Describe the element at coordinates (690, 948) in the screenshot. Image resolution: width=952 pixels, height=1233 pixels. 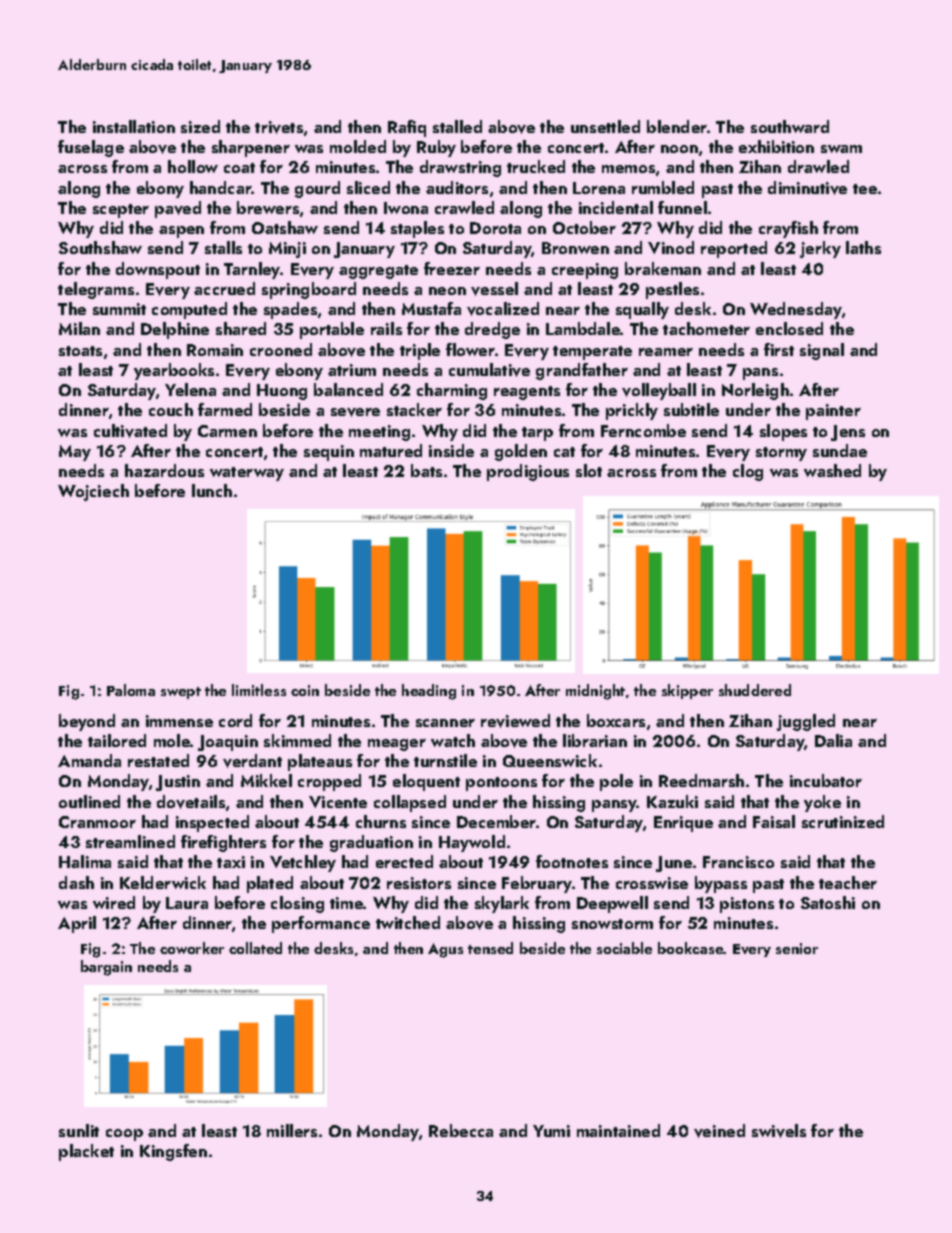
I see `bookcase` at that location.
